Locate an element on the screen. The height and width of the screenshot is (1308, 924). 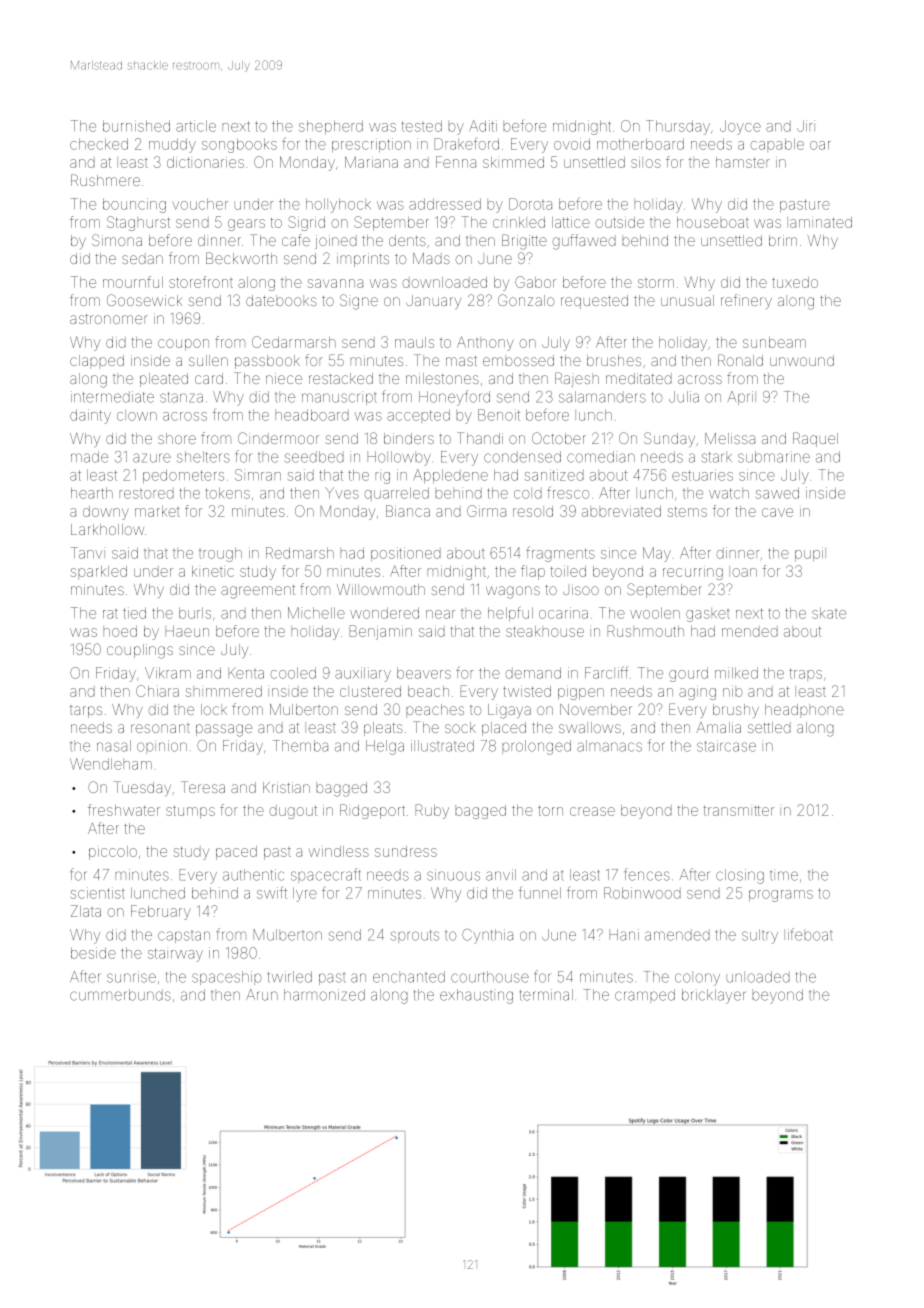
Zlata is located at coordinates (86, 911).
